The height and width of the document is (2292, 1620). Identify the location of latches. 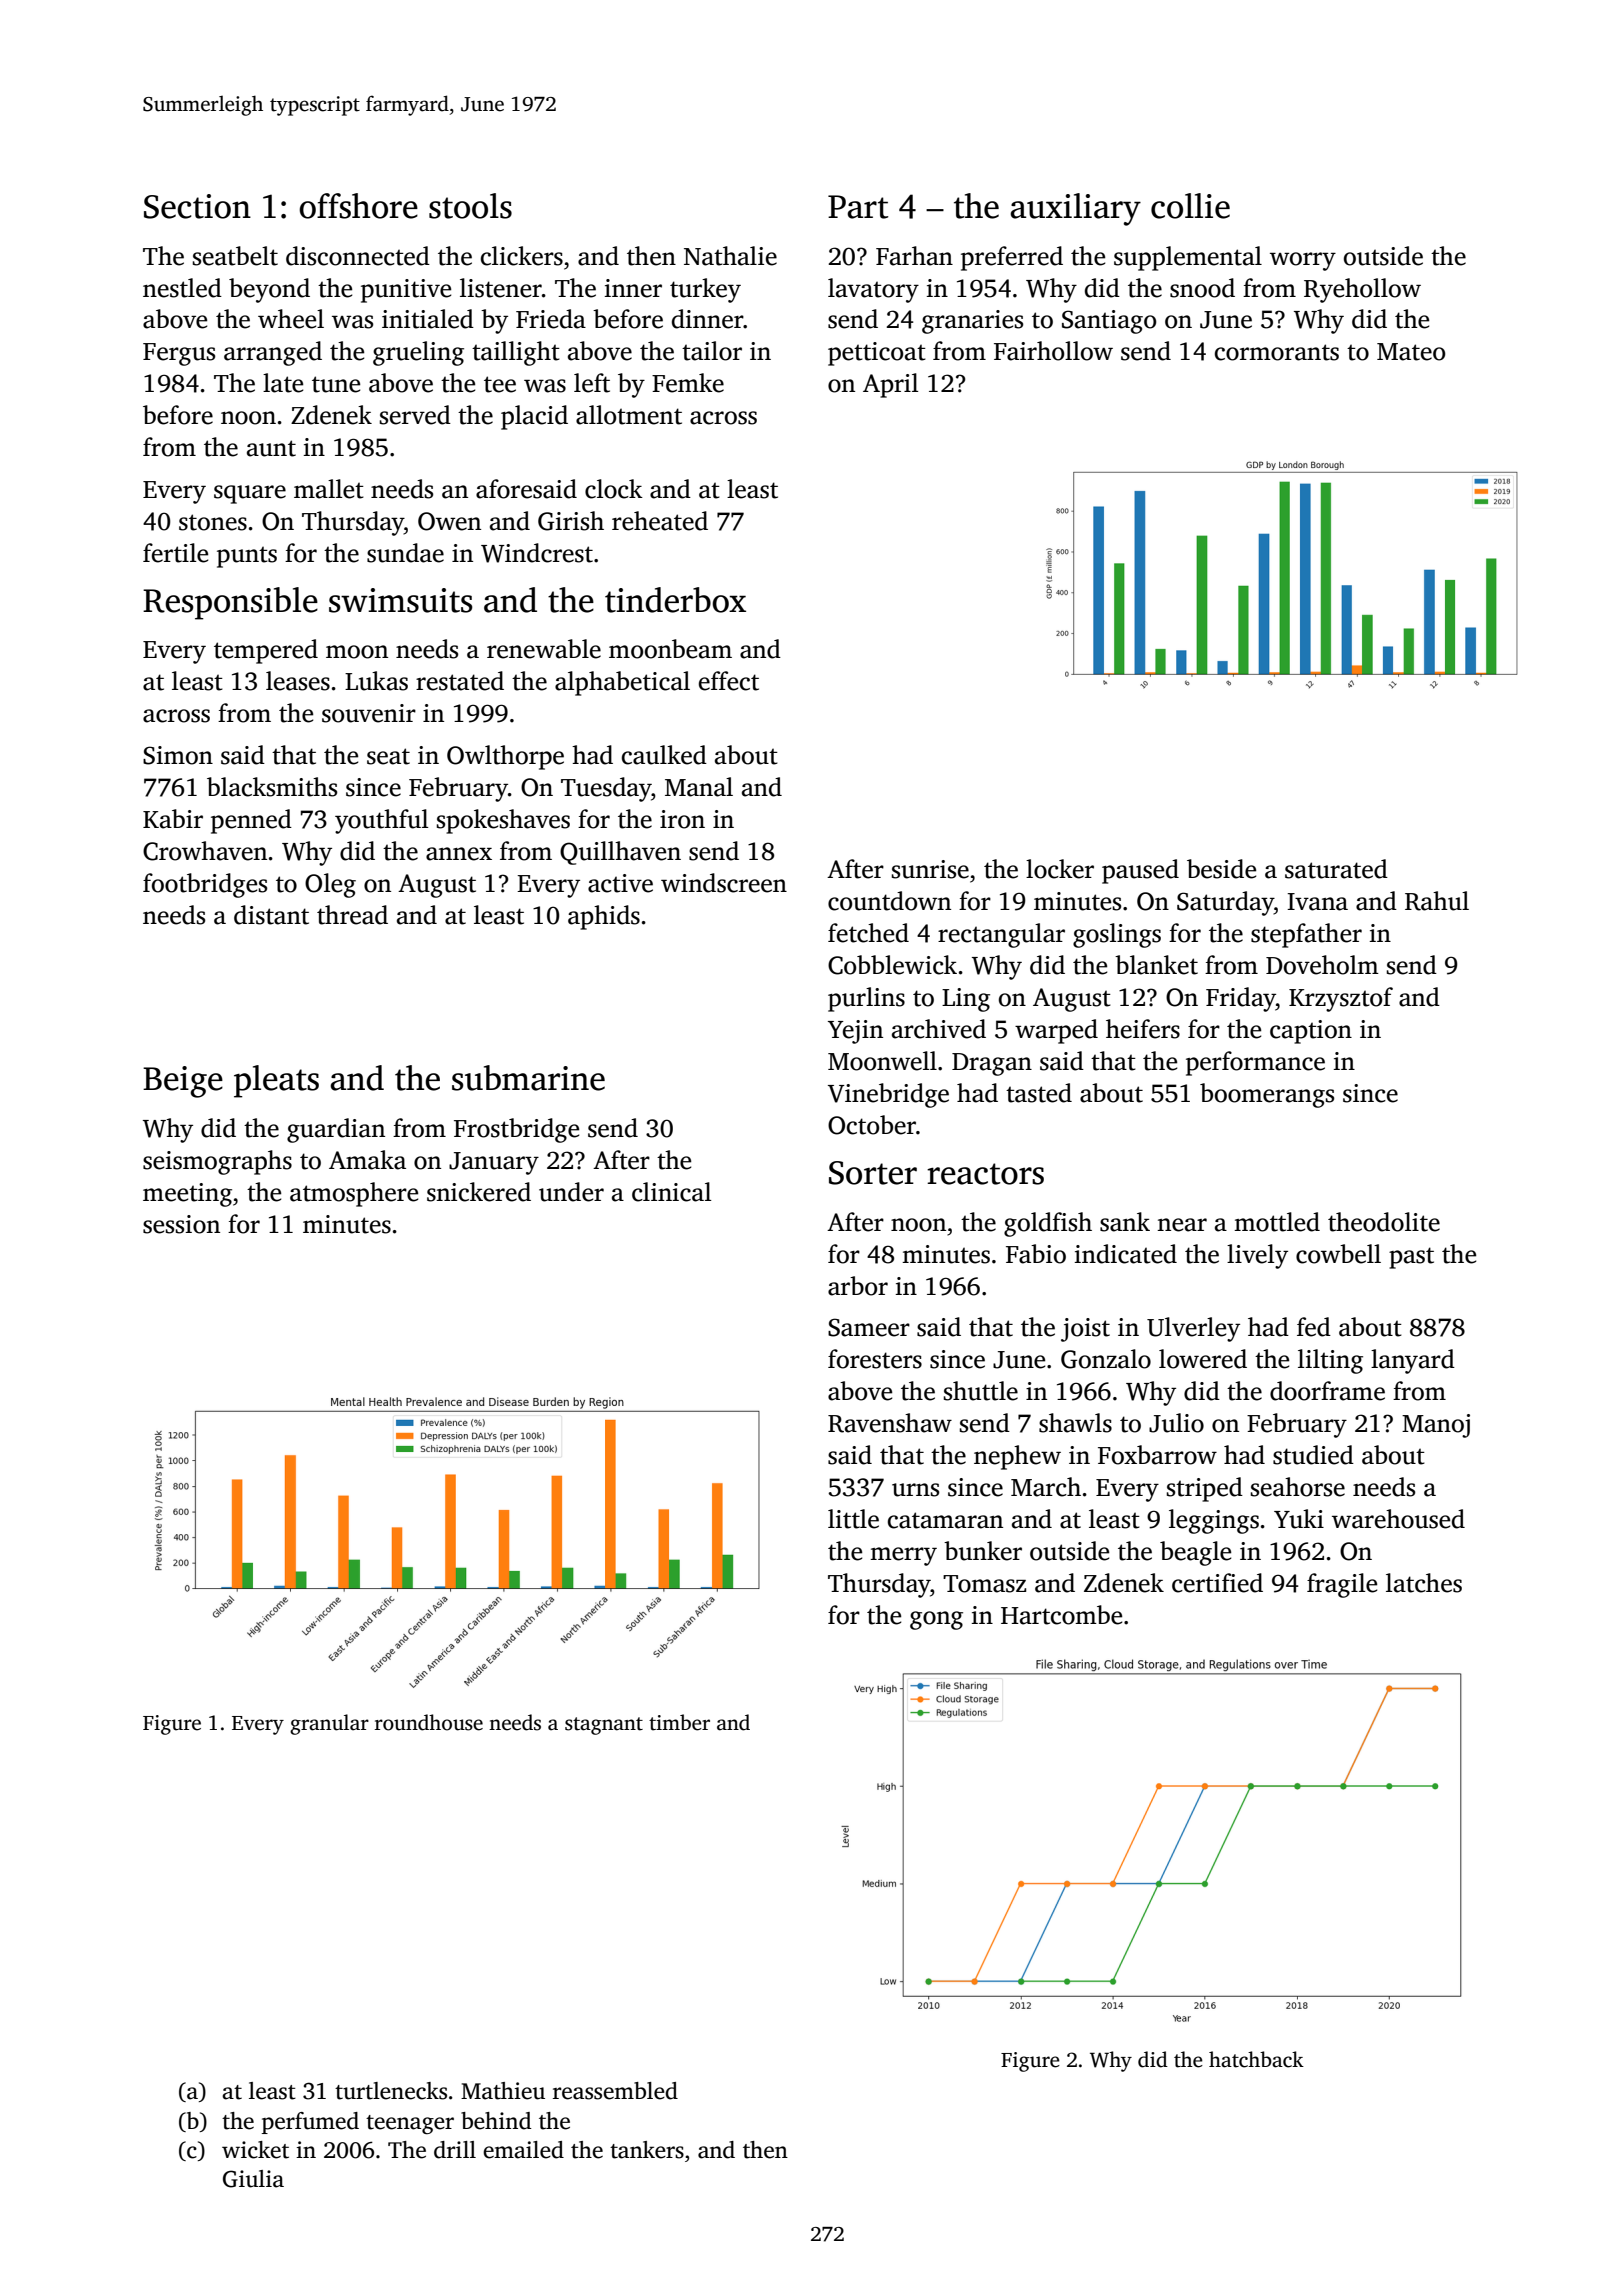
(1424, 1583).
